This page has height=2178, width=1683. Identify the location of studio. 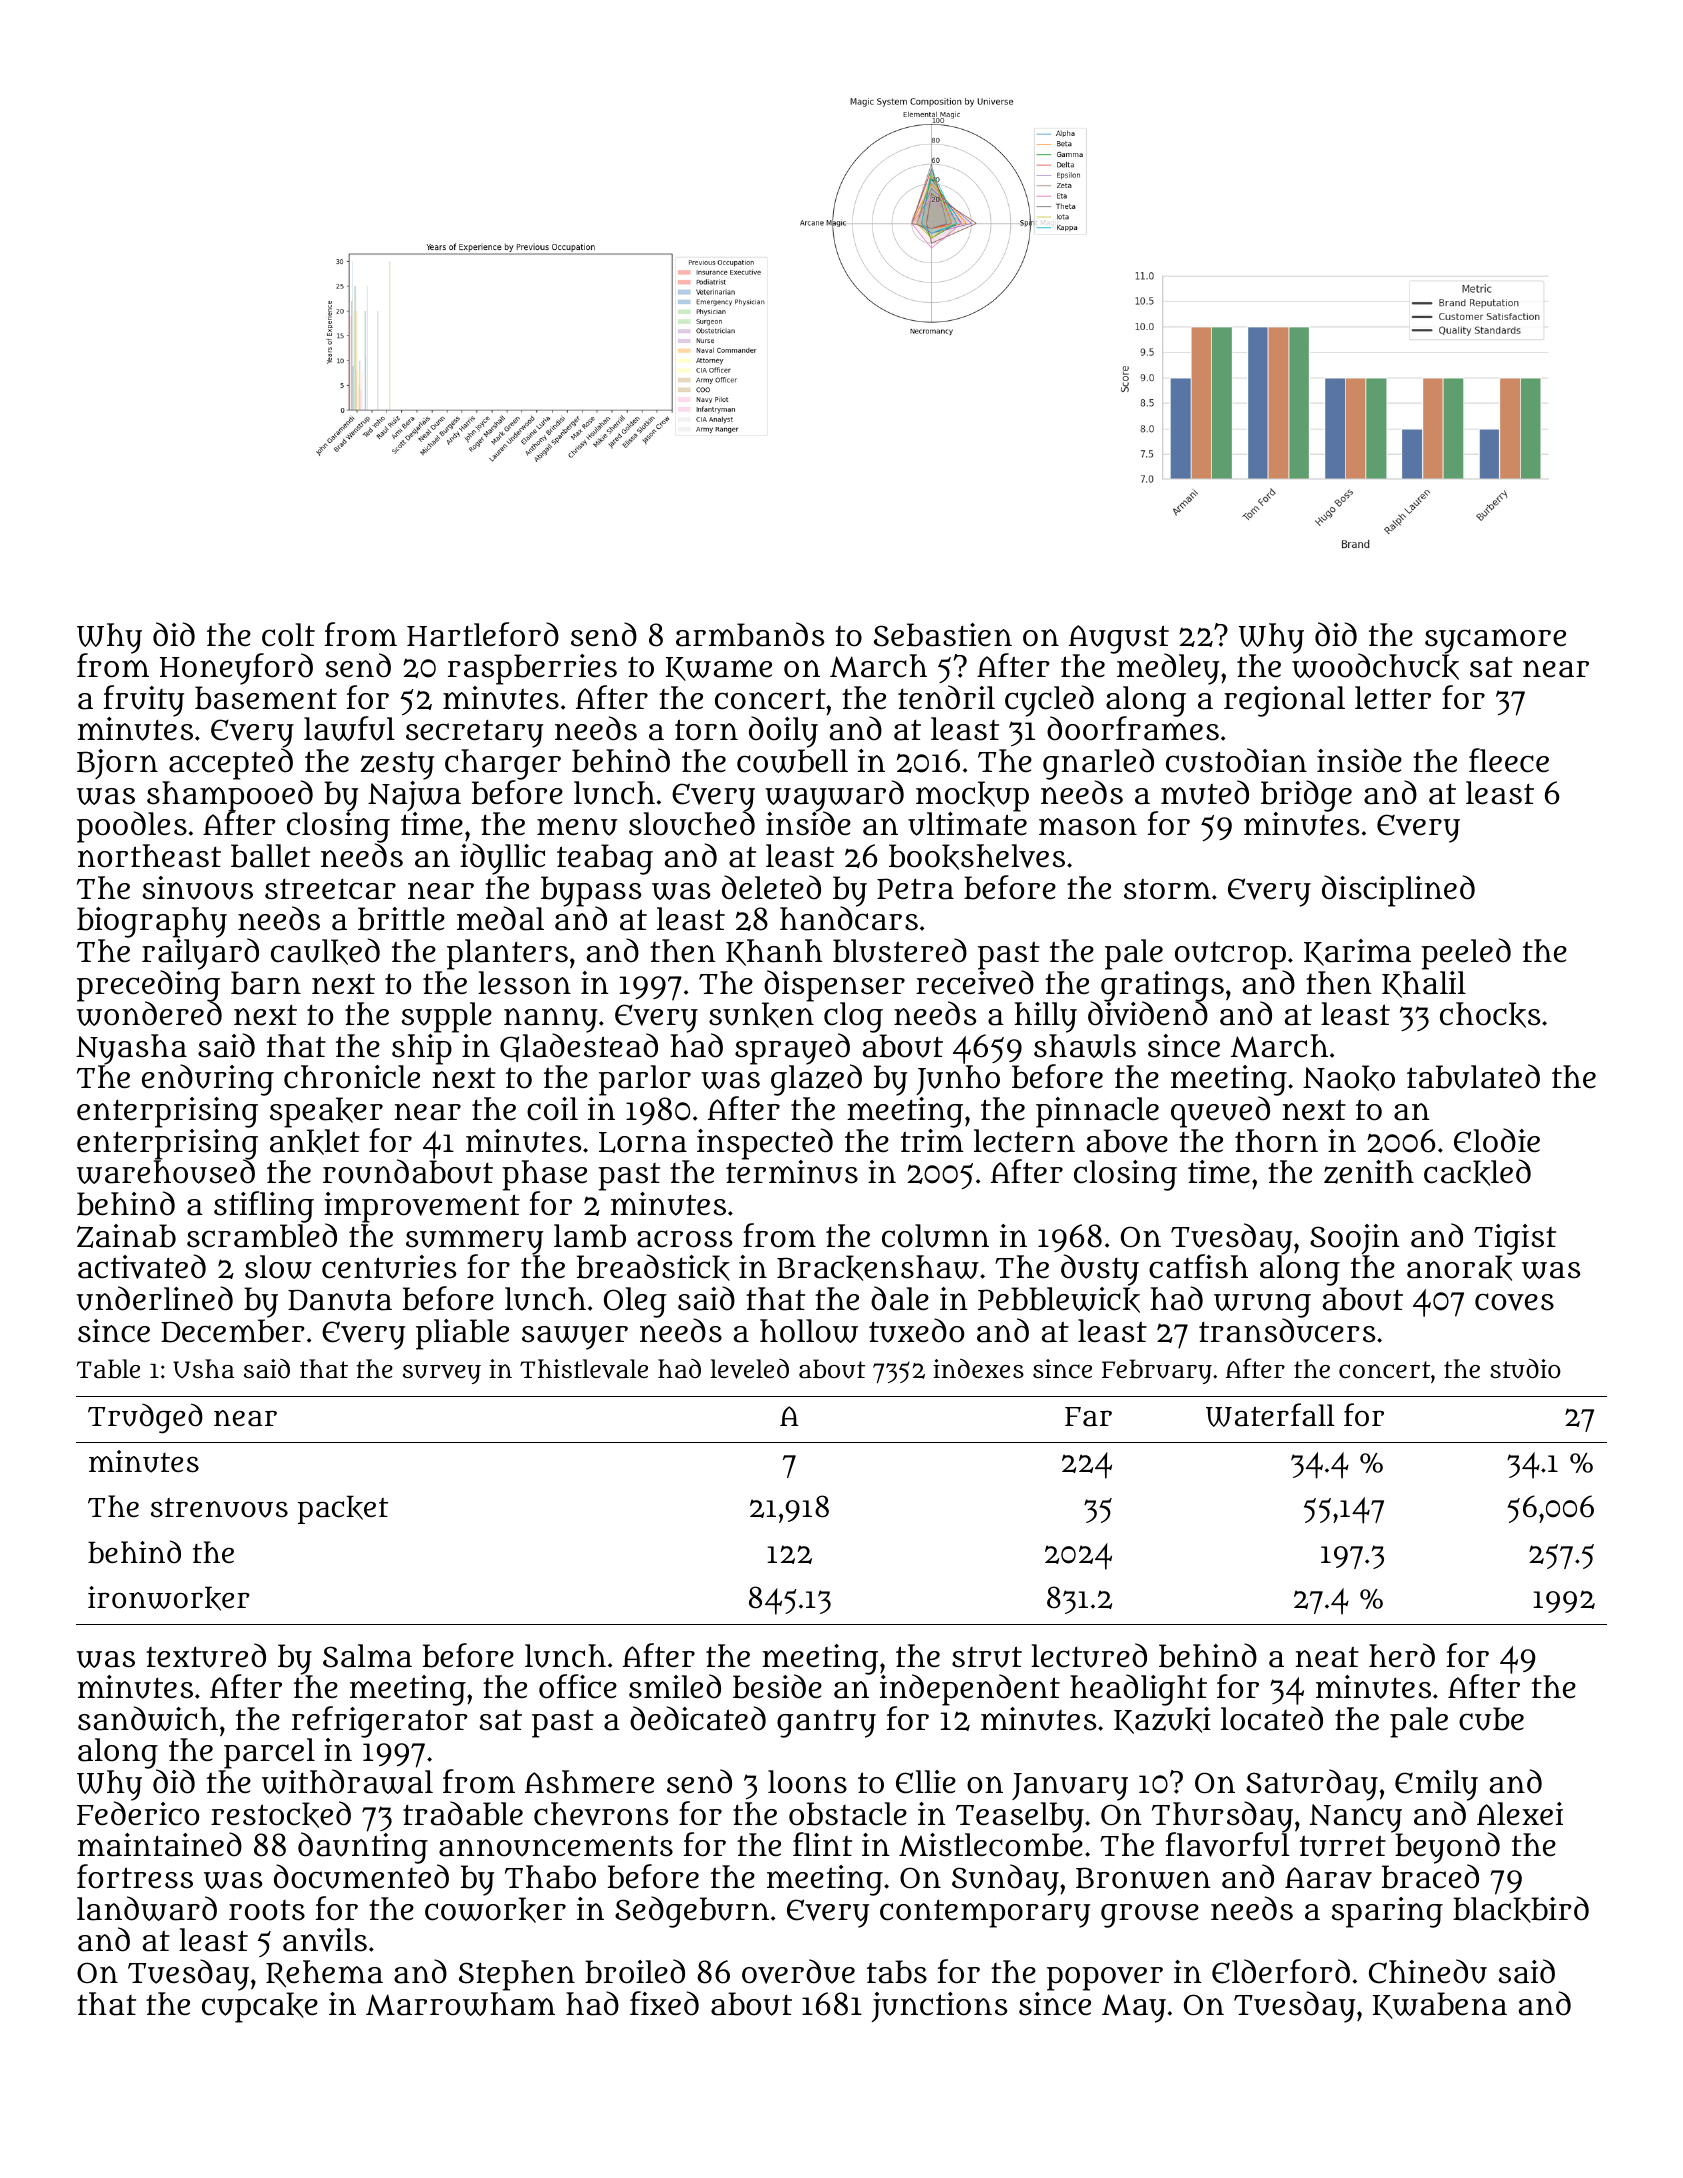
(1525, 1369).
